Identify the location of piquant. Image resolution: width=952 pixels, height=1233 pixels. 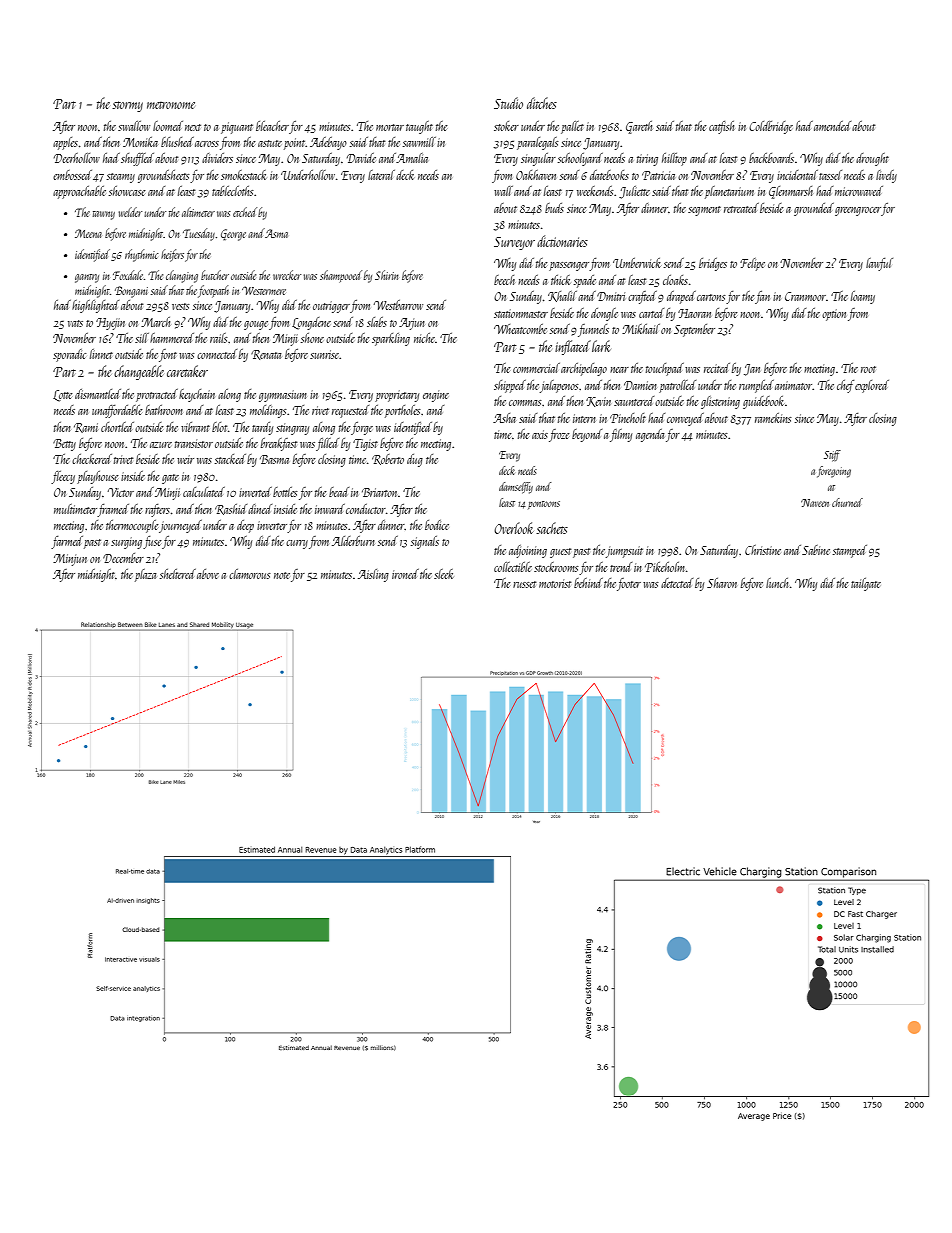
(237, 128).
